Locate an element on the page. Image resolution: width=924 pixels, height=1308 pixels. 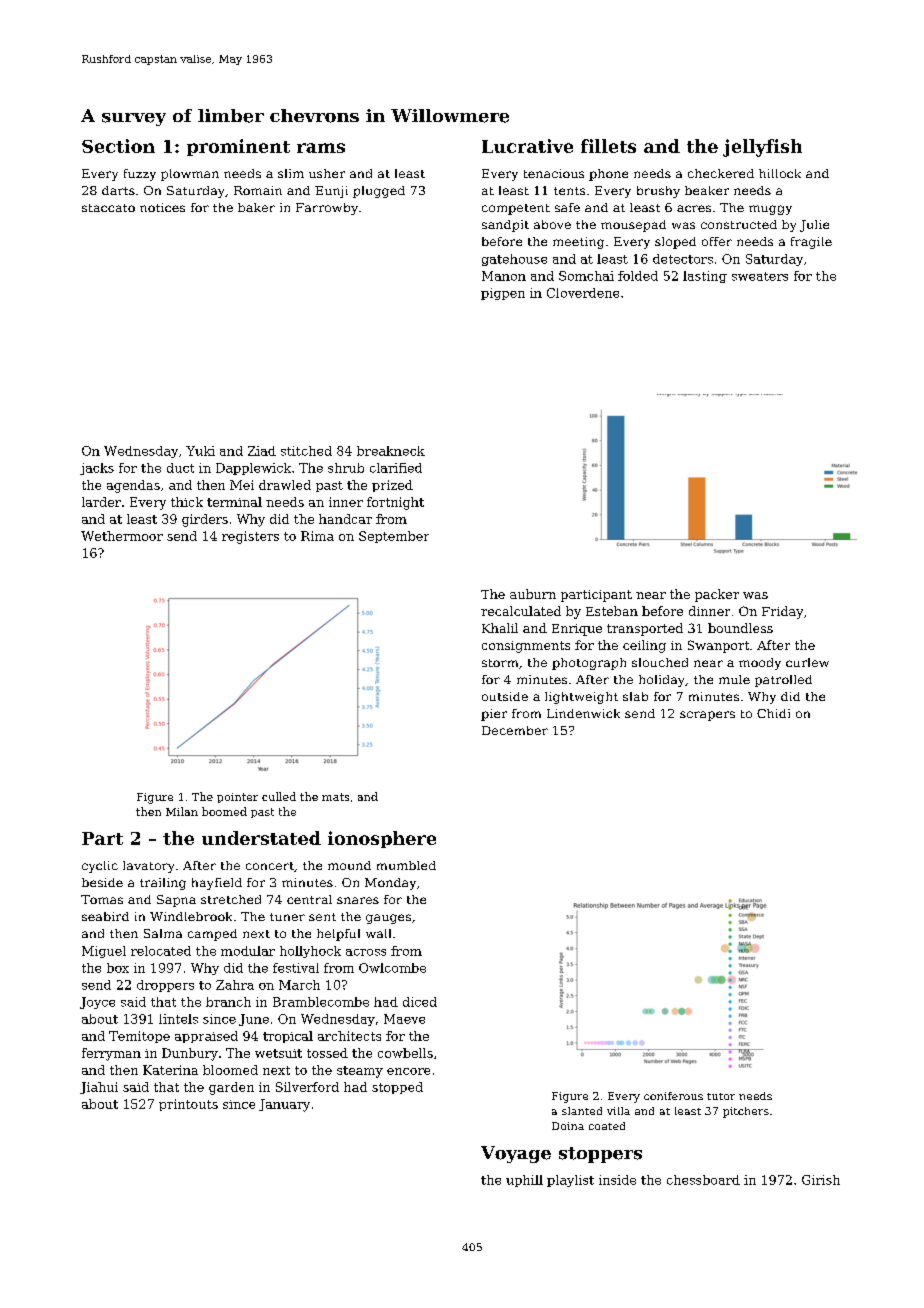
outside is located at coordinates (505, 696).
